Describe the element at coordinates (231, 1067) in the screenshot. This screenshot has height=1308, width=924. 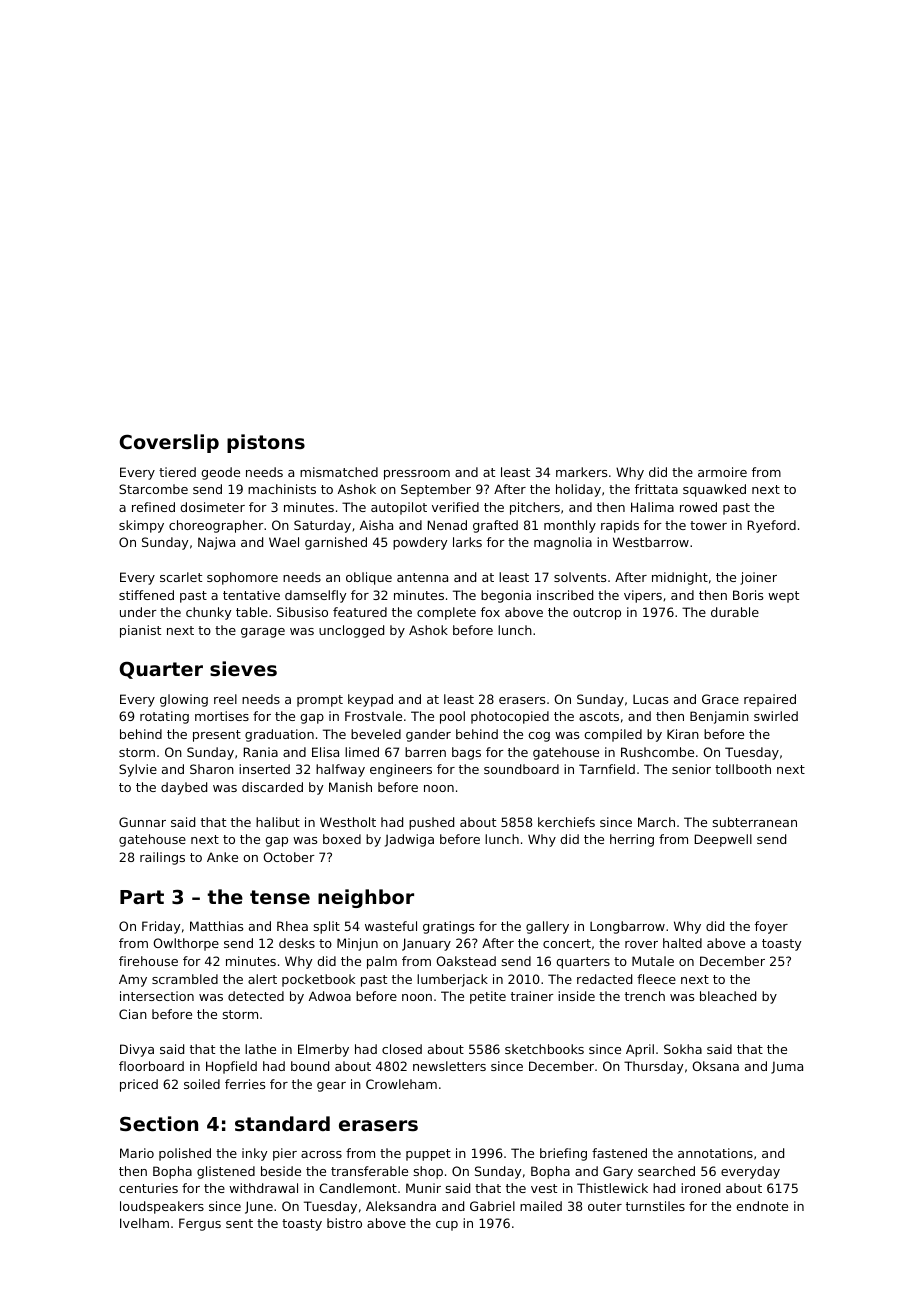
I see `Hopfield` at that location.
